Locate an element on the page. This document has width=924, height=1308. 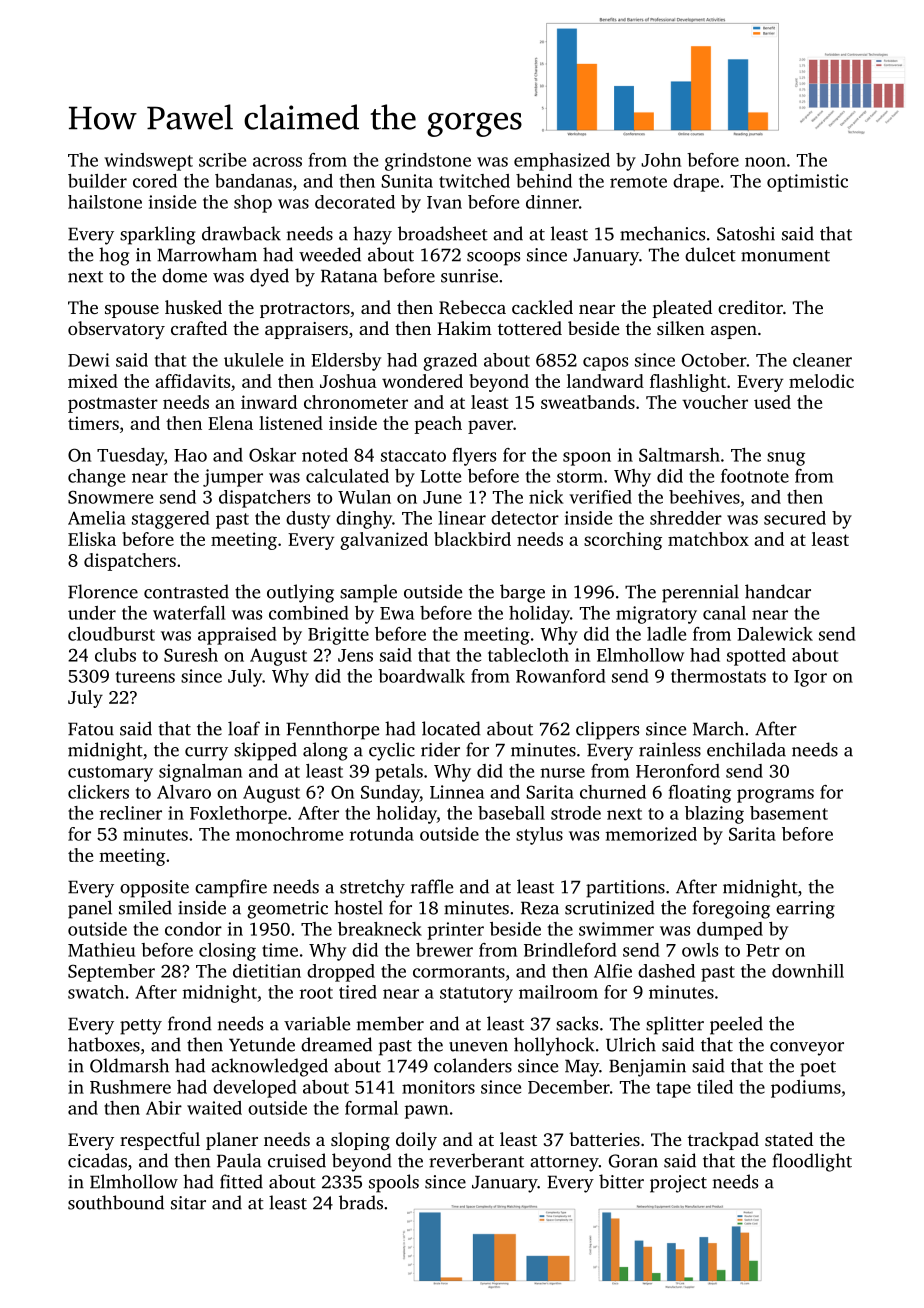
strode is located at coordinates (576, 813).
